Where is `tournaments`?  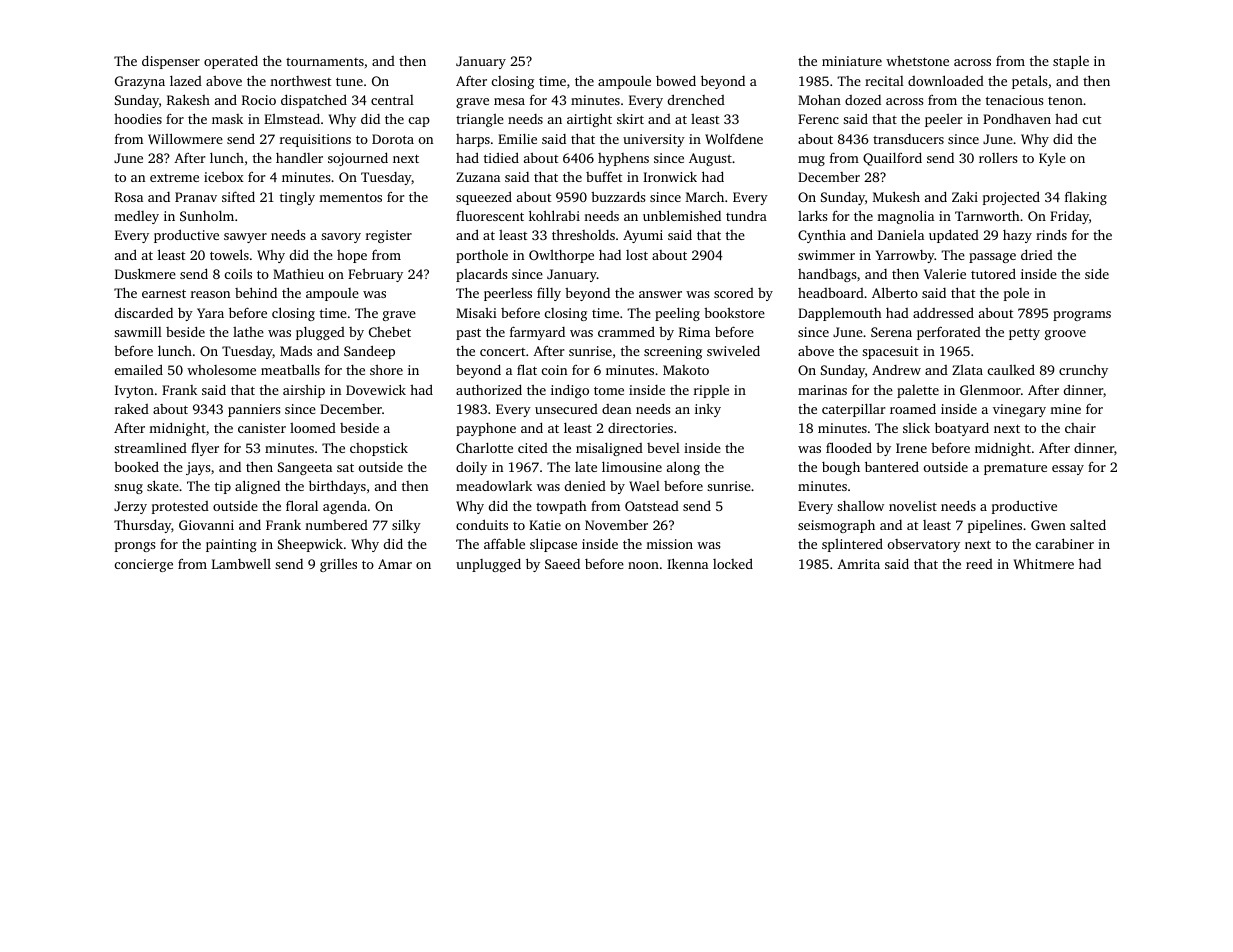 tournaments is located at coordinates (325, 61).
